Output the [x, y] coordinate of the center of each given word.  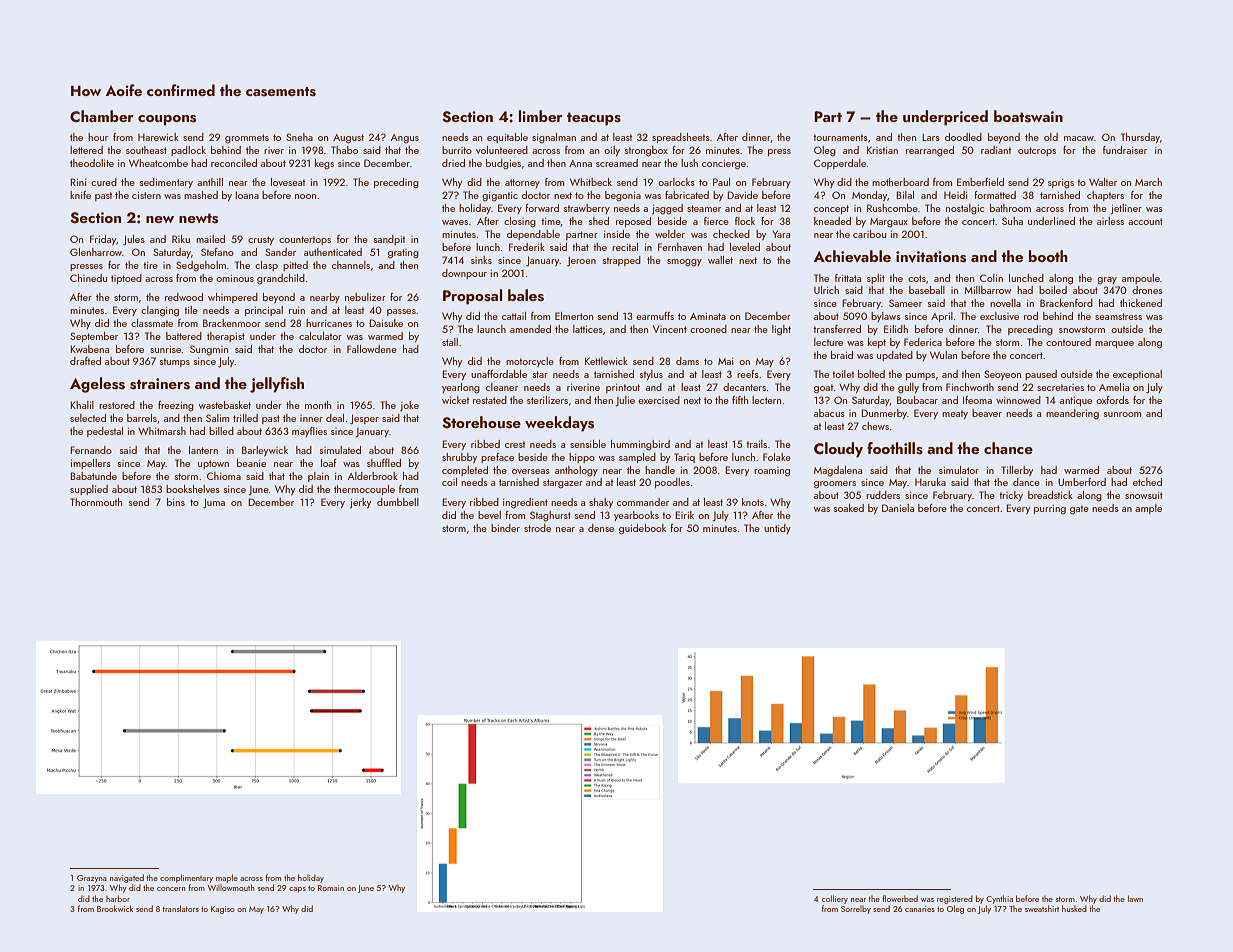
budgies [503, 164]
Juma [214, 503]
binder [505, 528]
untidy [777, 529]
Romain [331, 888]
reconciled [234, 163]
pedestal [105, 432]
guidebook [642, 529]
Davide [742, 195]
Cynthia [999, 899]
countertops [305, 240]
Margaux [889, 223]
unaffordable [499, 374]
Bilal [905, 195]
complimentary [186, 878]
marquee [1114, 344]
